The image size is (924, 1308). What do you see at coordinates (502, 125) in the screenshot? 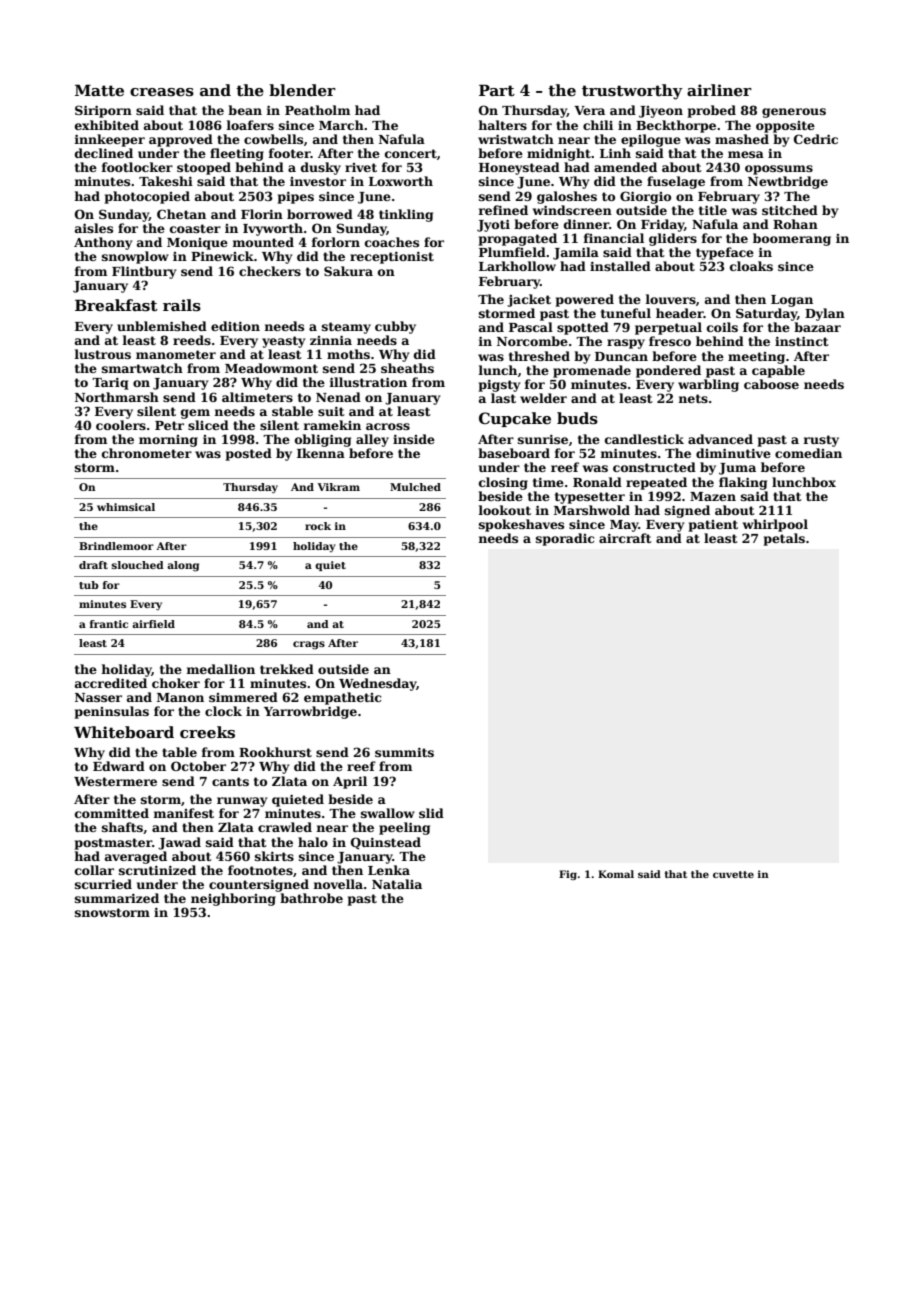
I see `halters` at bounding box center [502, 125].
